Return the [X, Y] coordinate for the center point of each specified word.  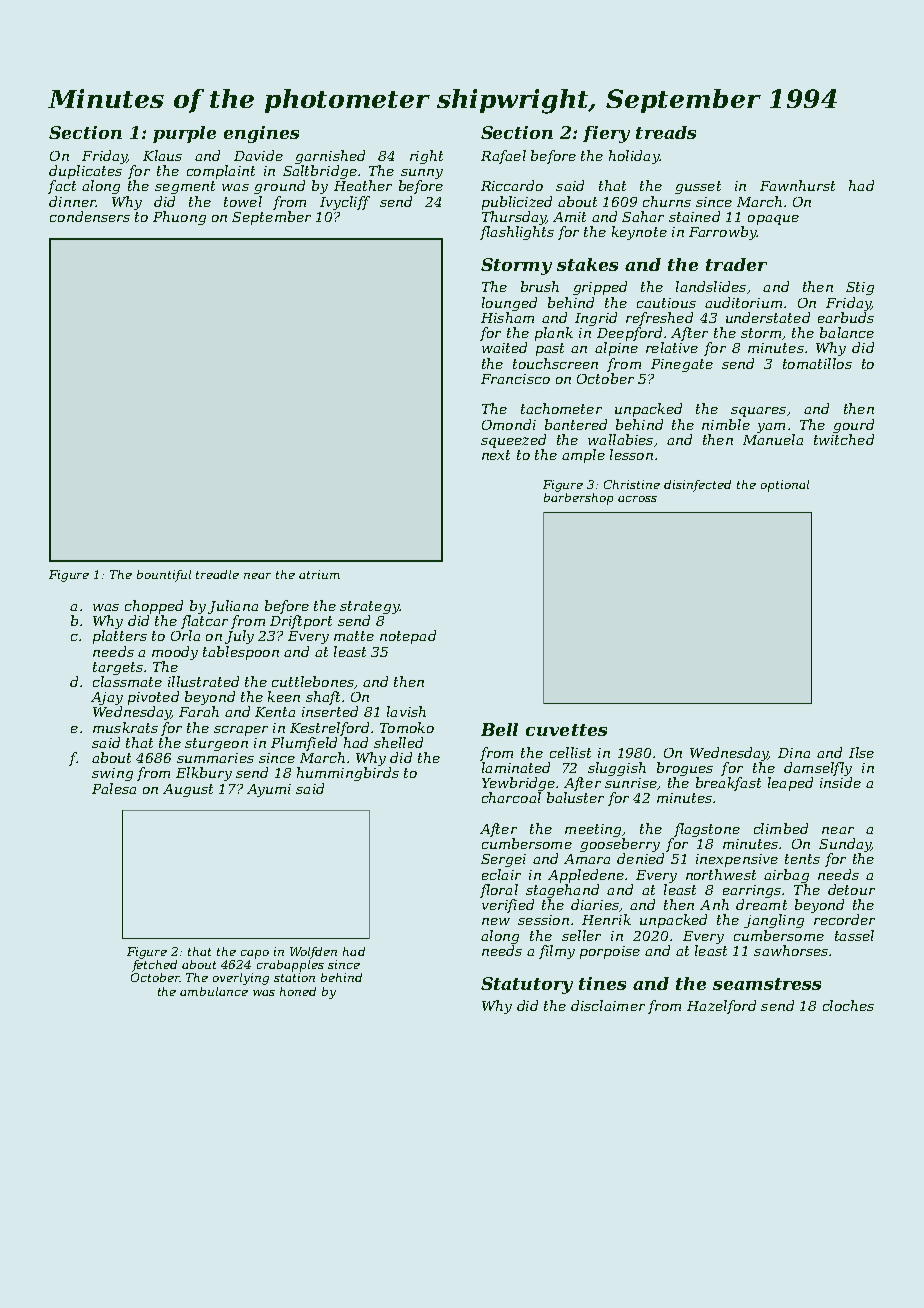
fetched [154, 966]
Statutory [527, 985]
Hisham [507, 317]
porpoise [610, 952]
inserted [330, 711]
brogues [685, 769]
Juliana [233, 607]
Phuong [179, 218]
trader [736, 264]
